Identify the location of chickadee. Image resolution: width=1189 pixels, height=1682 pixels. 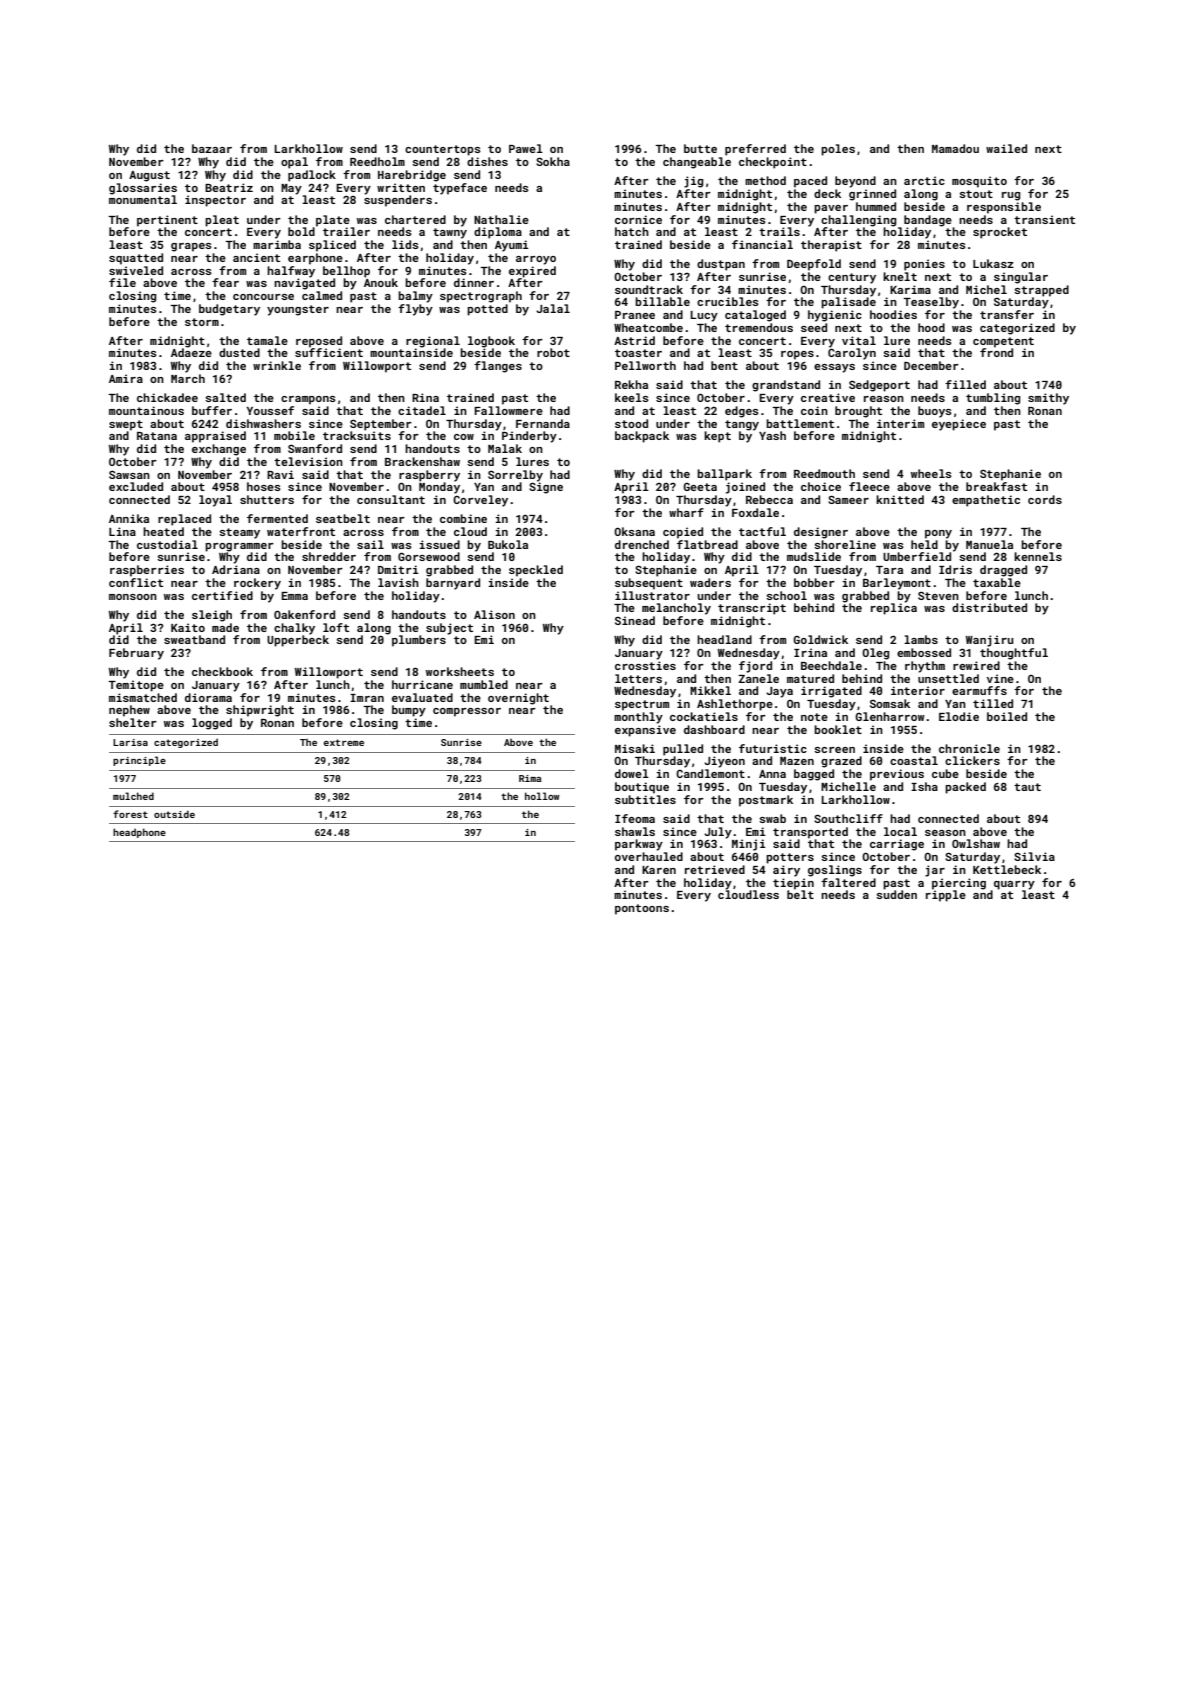
(167, 397).
